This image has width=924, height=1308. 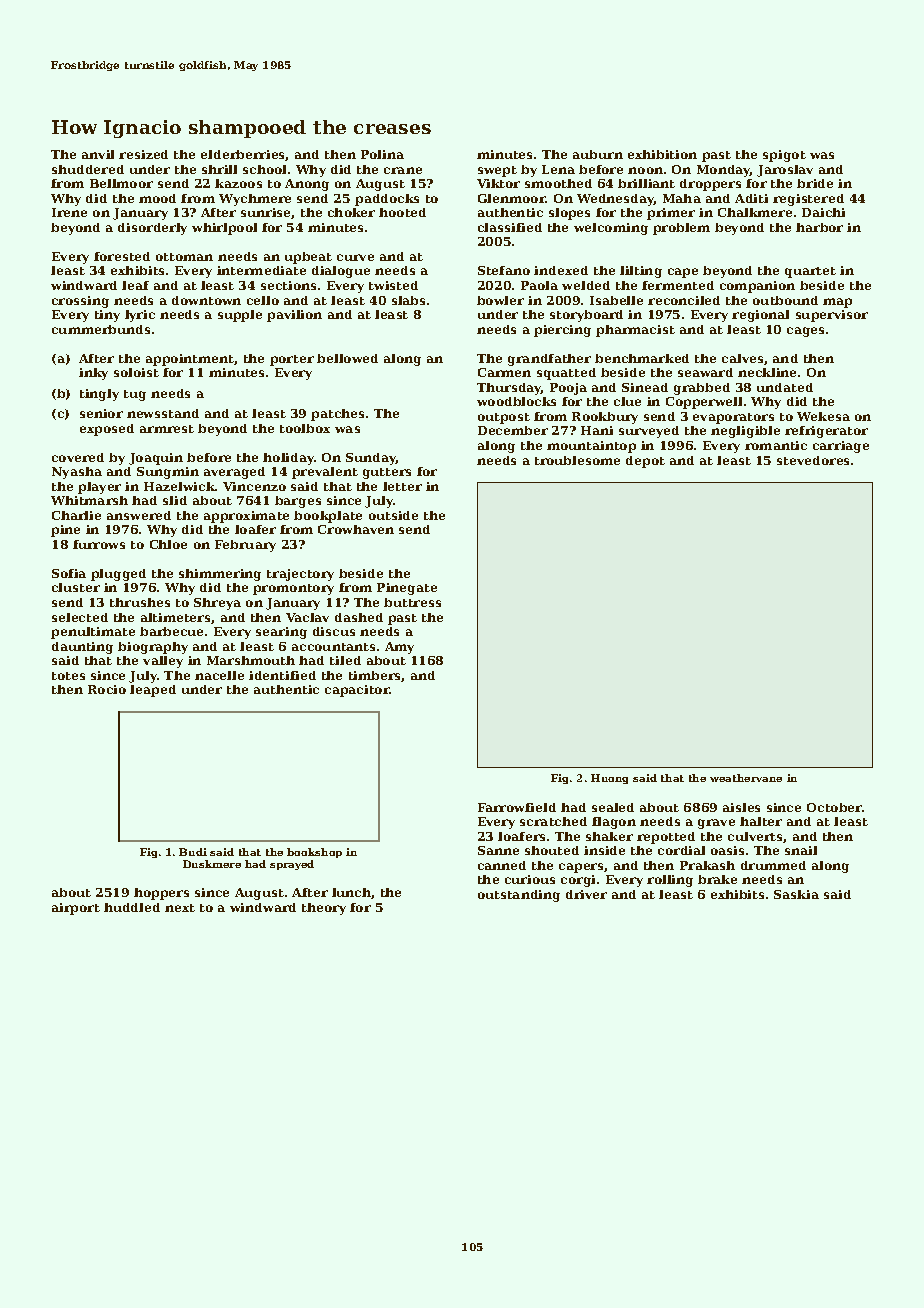 What do you see at coordinates (519, 896) in the image?
I see `outstanding` at bounding box center [519, 896].
